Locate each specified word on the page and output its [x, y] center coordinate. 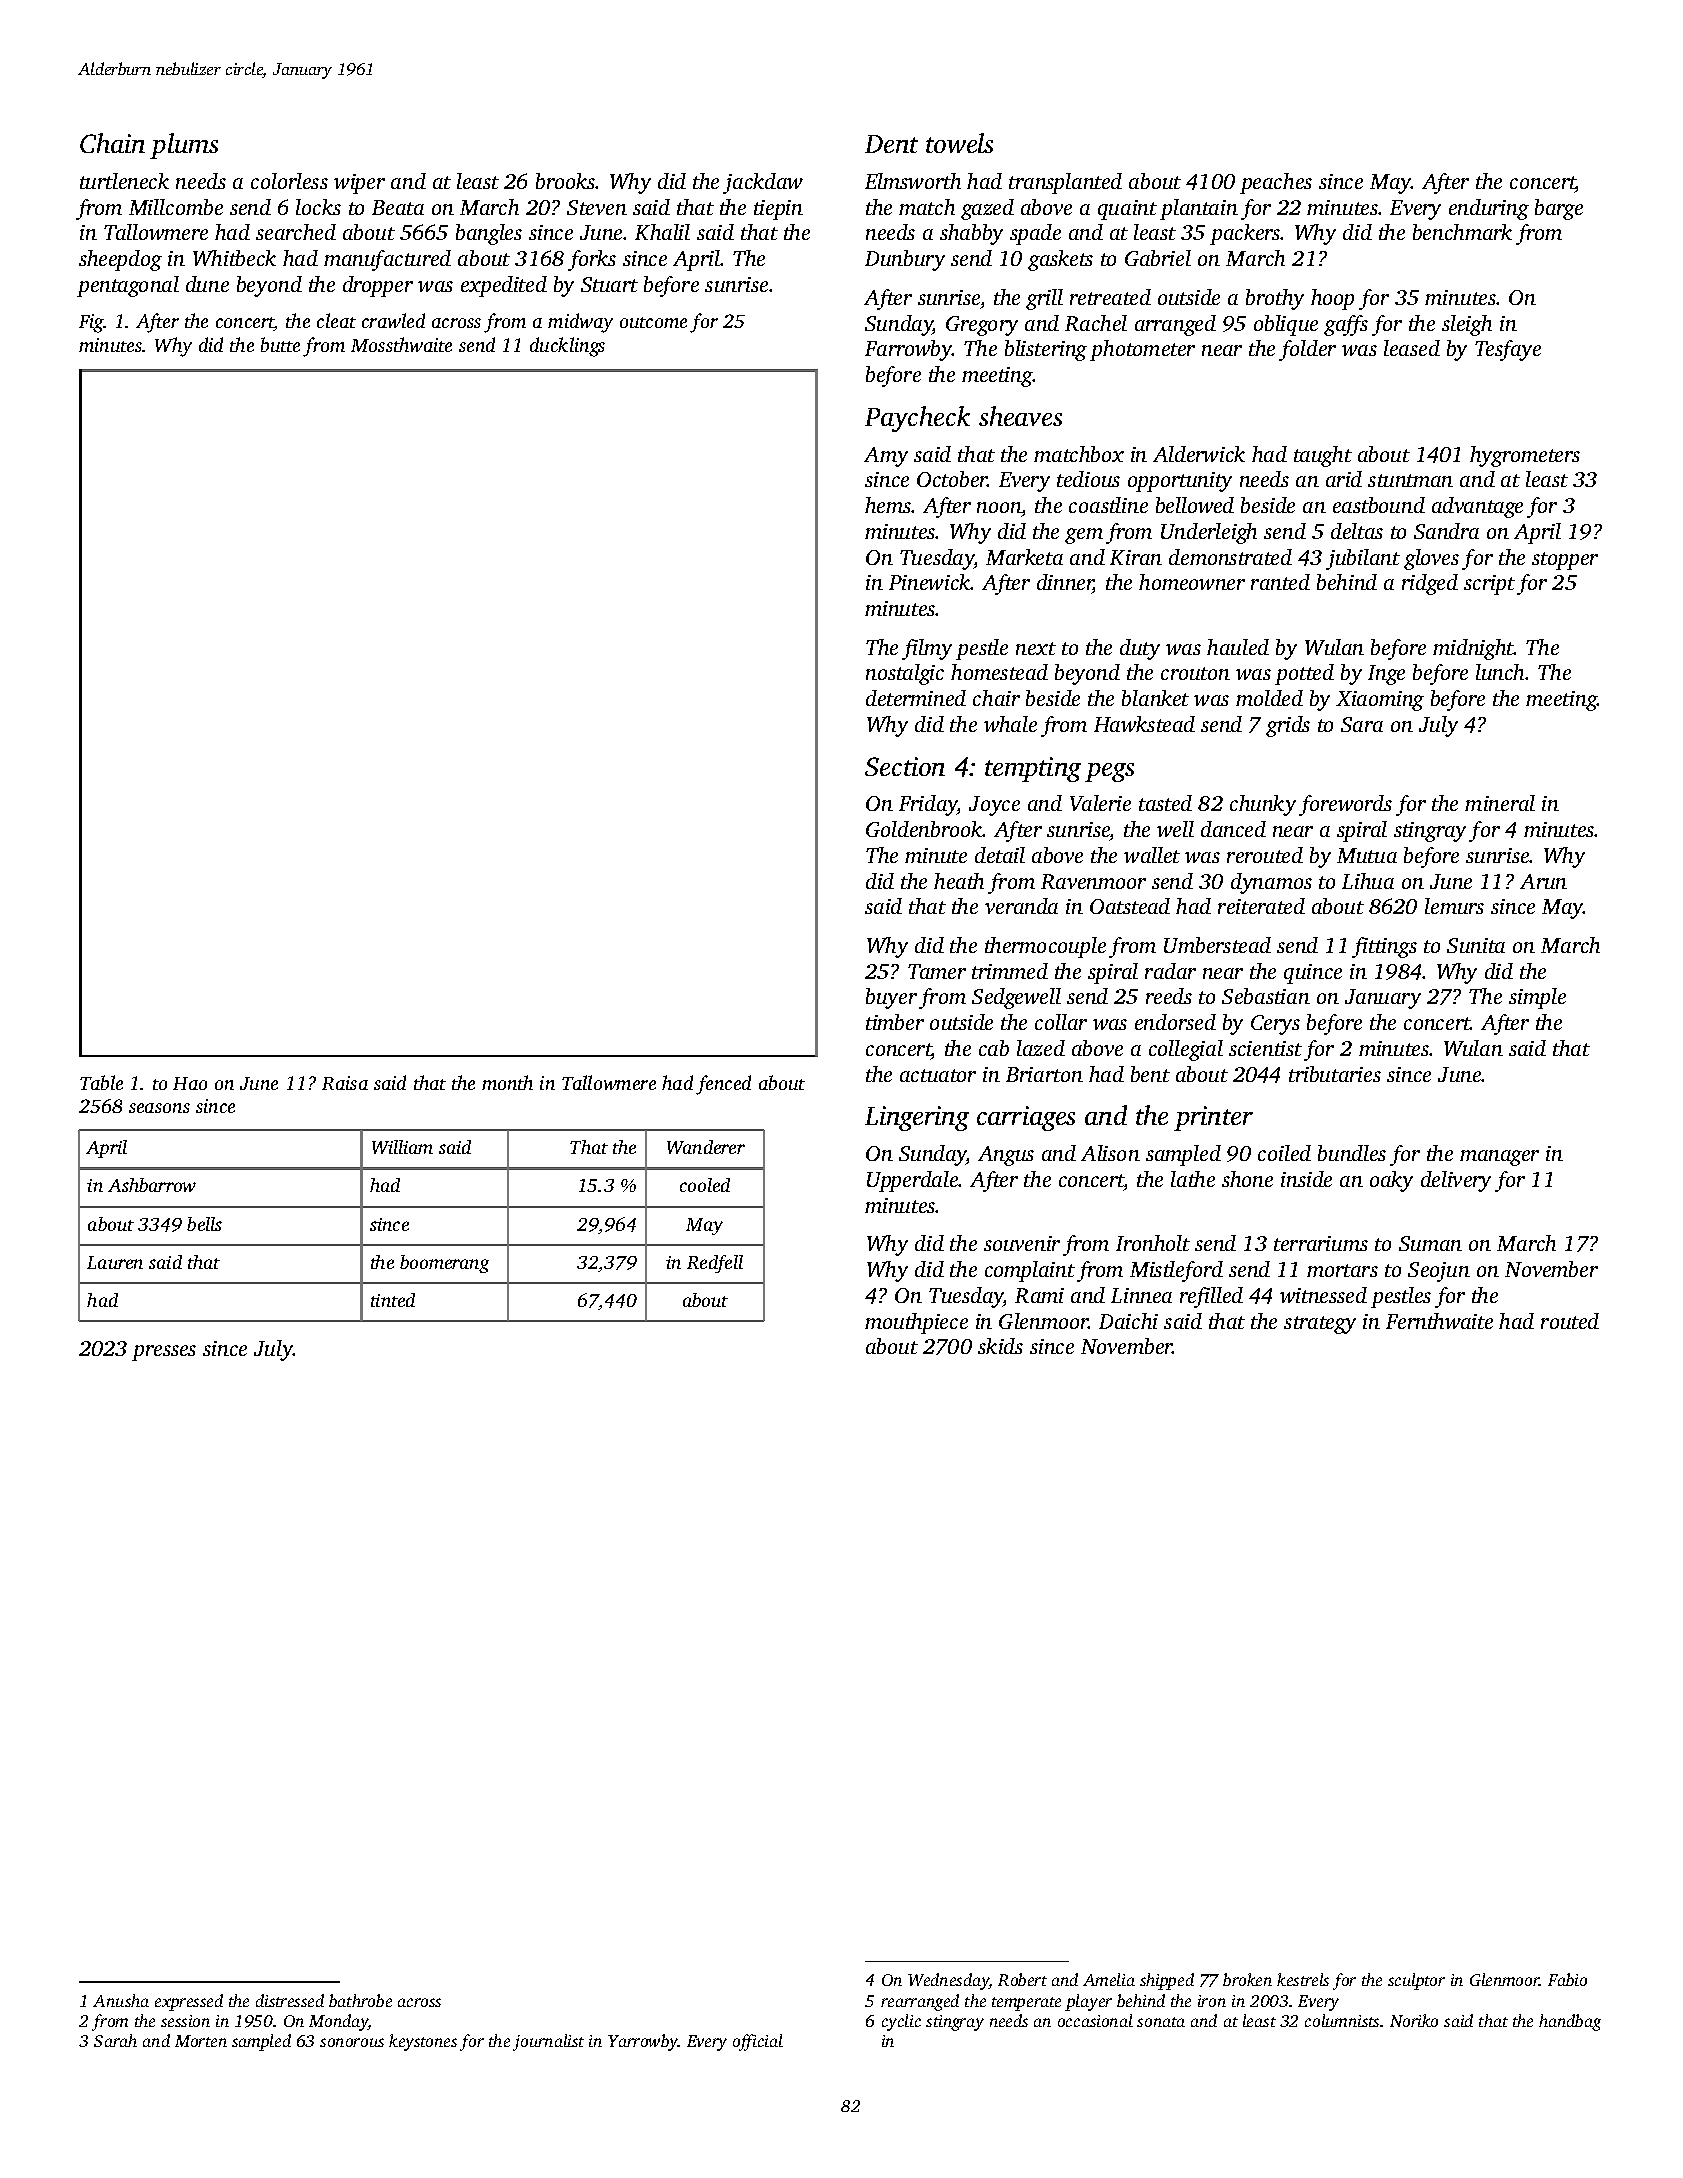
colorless [289, 181]
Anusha [121, 2000]
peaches [1276, 183]
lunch [1501, 672]
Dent [891, 144]
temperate [1026, 2004]
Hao [190, 1083]
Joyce [994, 806]
